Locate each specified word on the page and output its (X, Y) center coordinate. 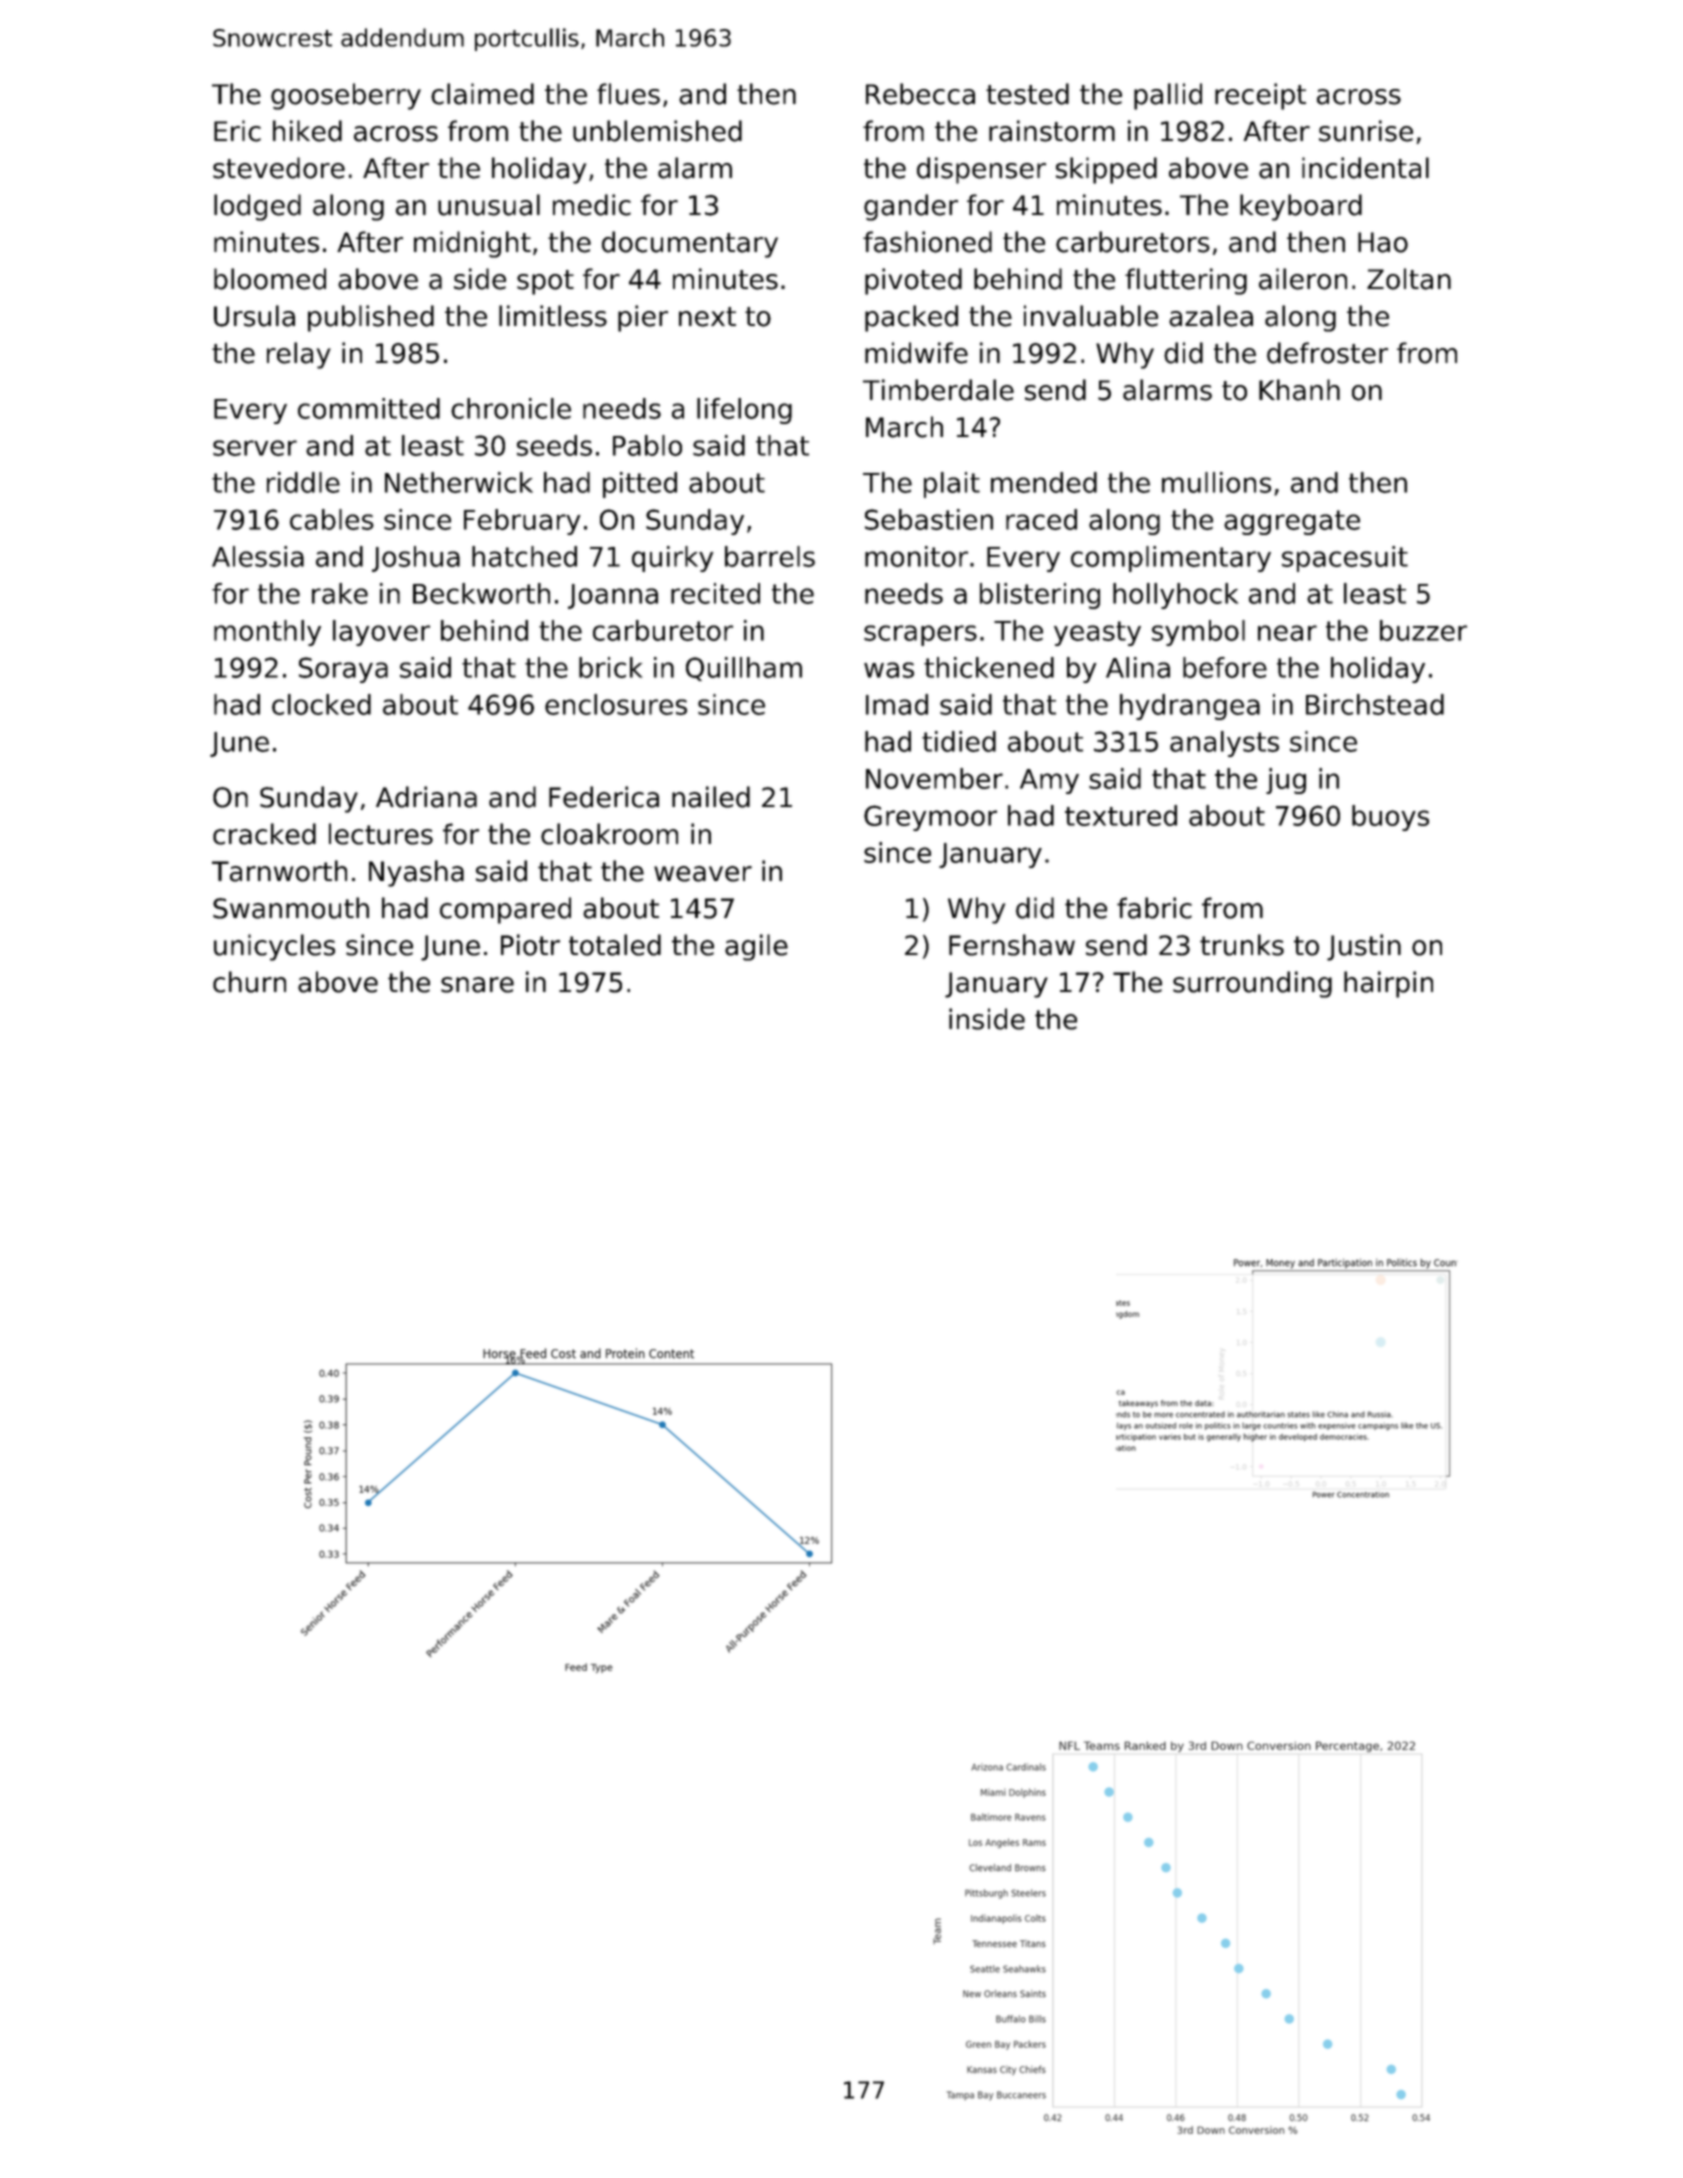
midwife (916, 353)
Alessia (258, 556)
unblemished (657, 131)
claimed (482, 94)
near (1287, 633)
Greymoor (930, 818)
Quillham (744, 669)
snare (477, 985)
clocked (321, 704)
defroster (1327, 353)
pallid (1168, 96)
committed (369, 408)
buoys (1390, 818)
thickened (989, 667)
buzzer (1423, 630)
